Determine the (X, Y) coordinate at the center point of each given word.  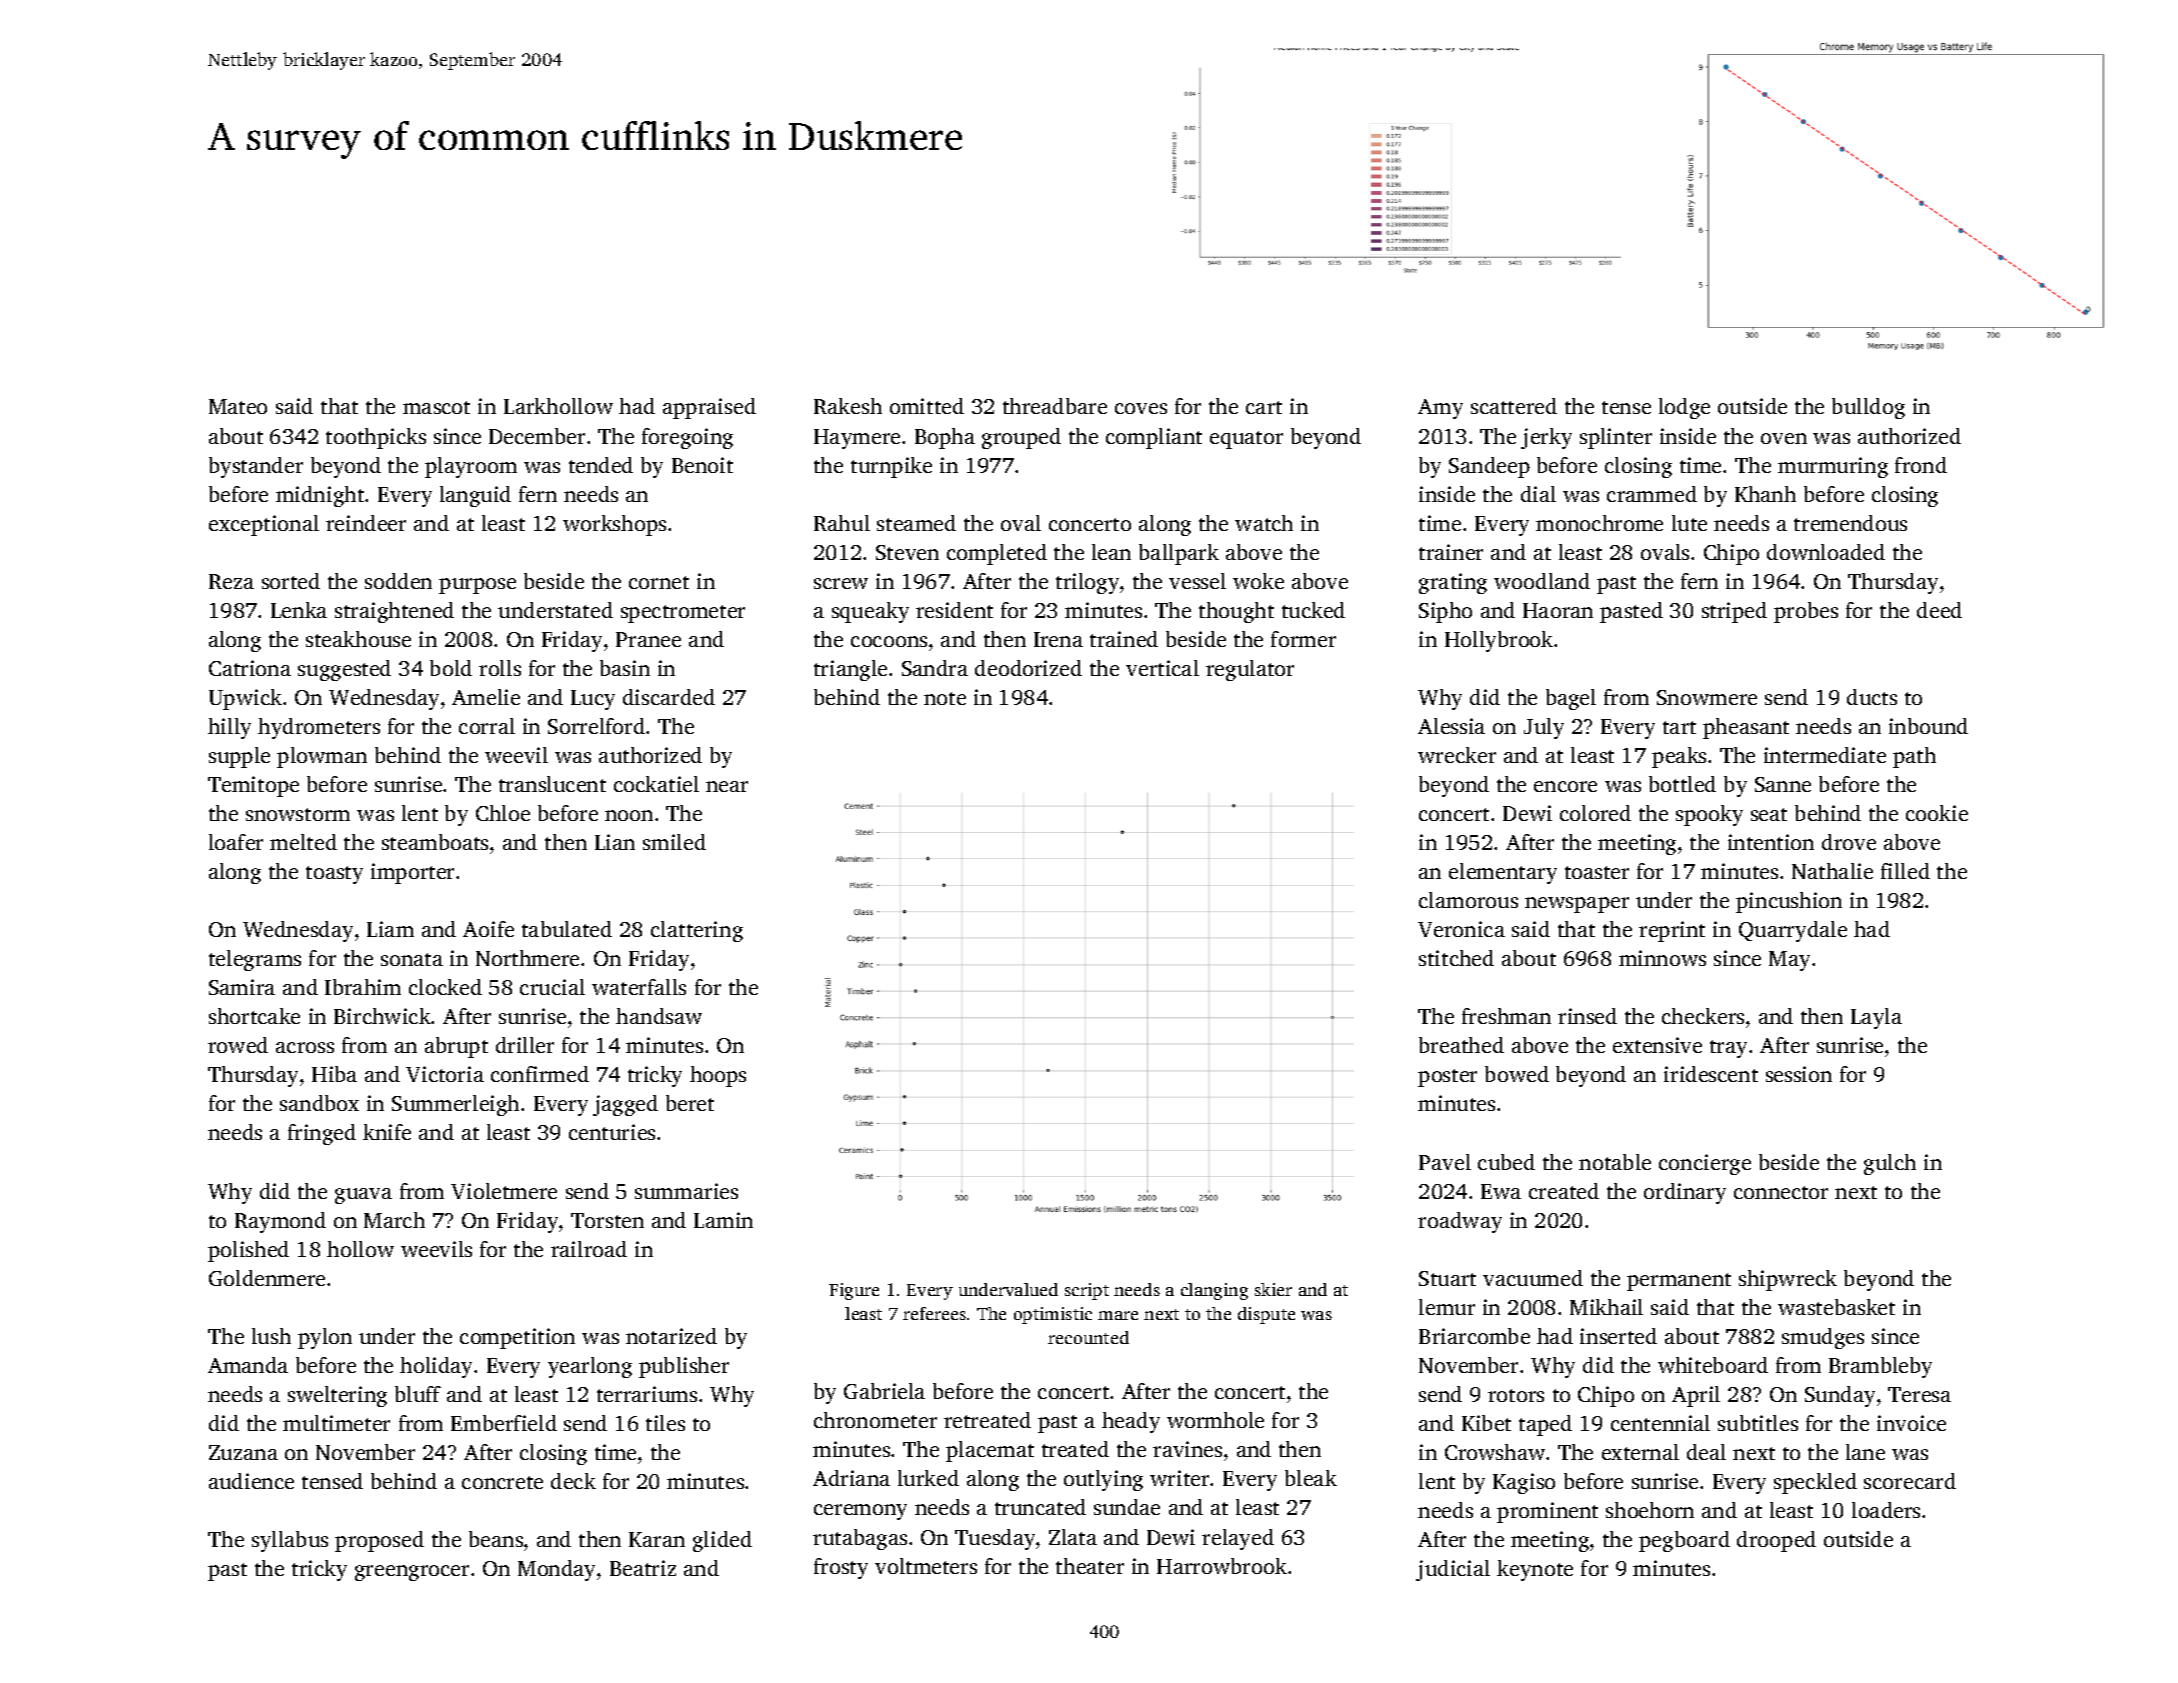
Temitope (253, 786)
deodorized (1028, 668)
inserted (1618, 1336)
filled (1905, 871)
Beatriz (643, 1568)
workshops (614, 525)
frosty (841, 1568)
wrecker (1457, 755)
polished (248, 1251)
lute (1689, 523)
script (1087, 1291)
